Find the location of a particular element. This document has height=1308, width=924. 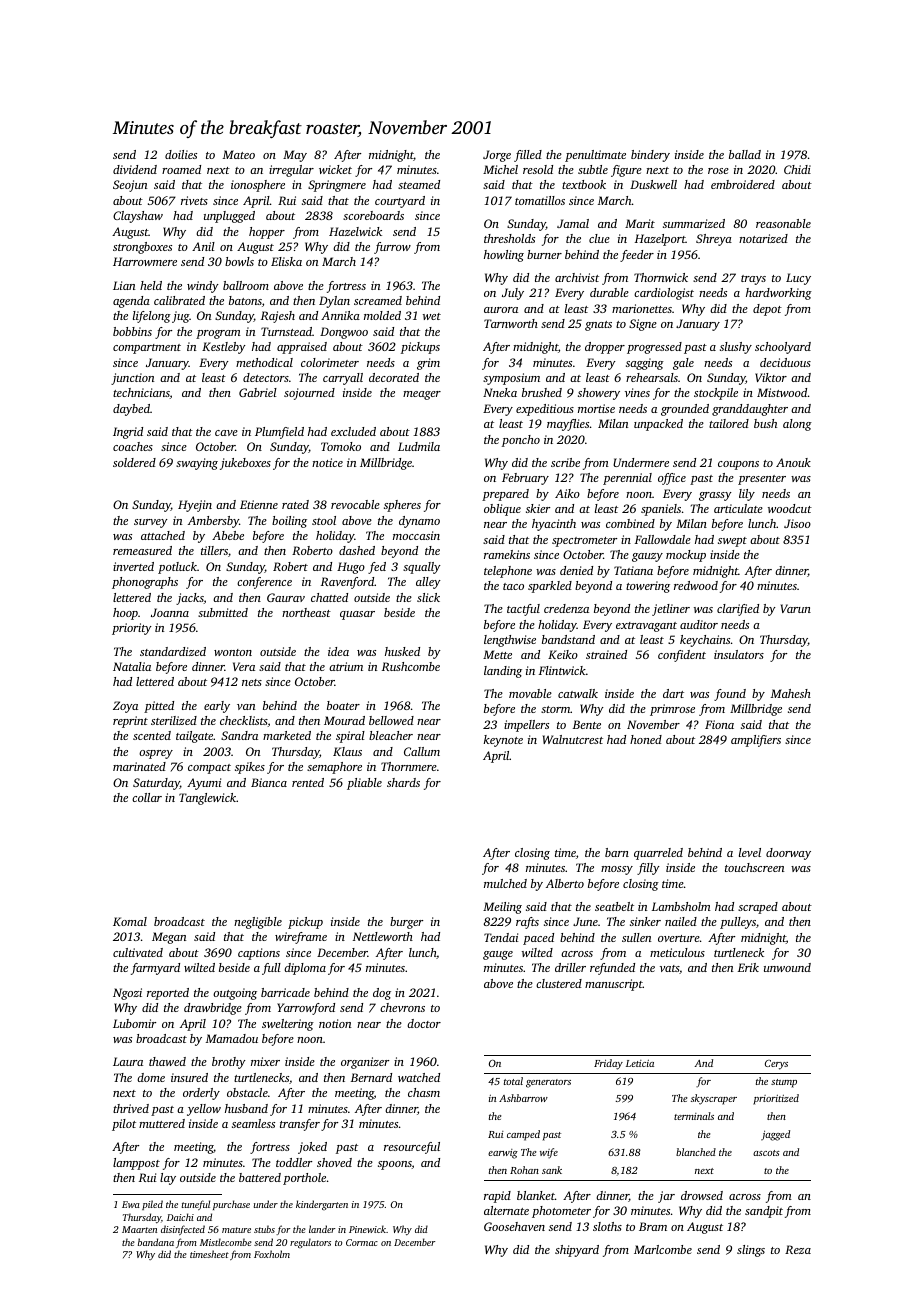

doilies is located at coordinates (181, 154).
